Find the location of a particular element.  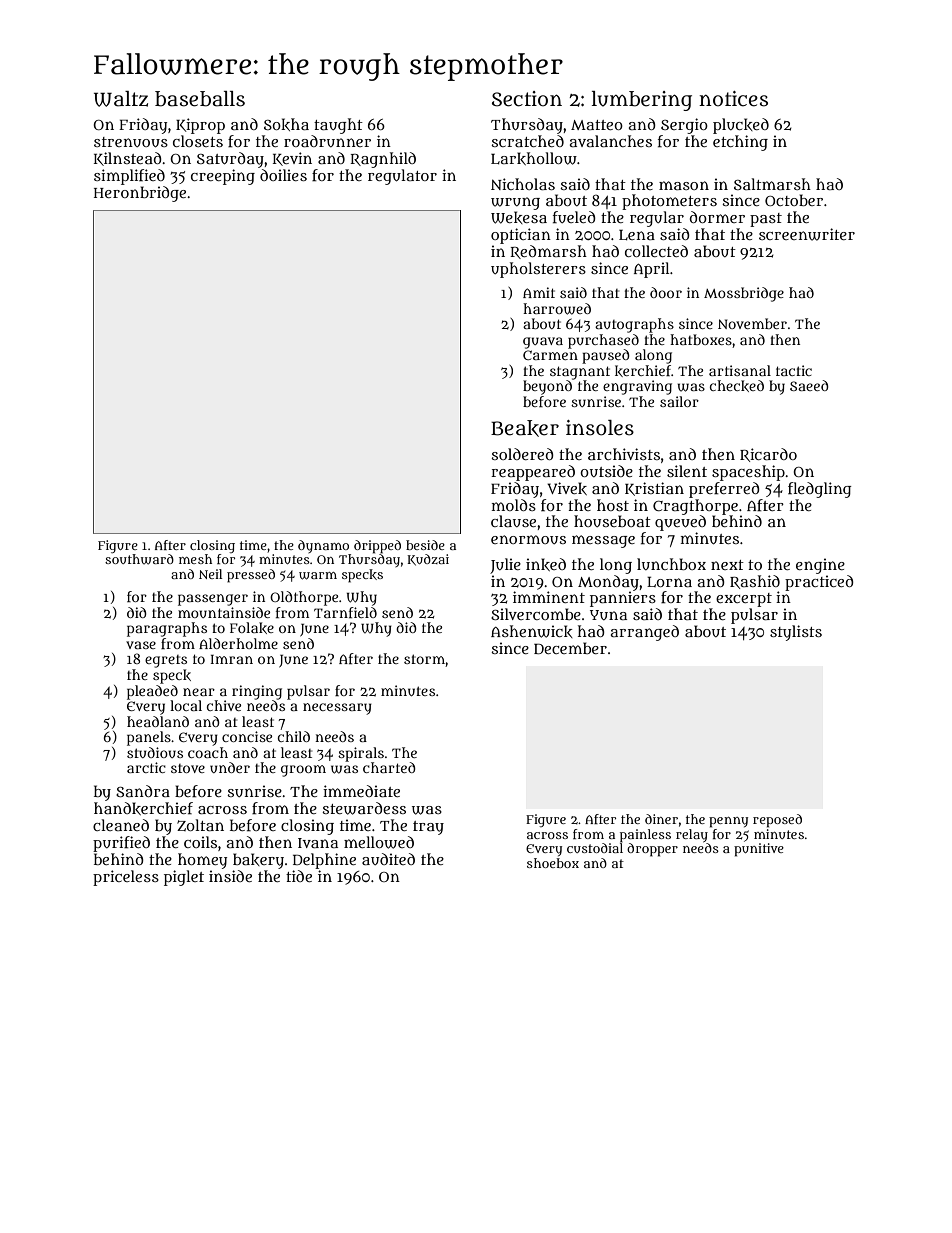

coach is located at coordinates (208, 752).
